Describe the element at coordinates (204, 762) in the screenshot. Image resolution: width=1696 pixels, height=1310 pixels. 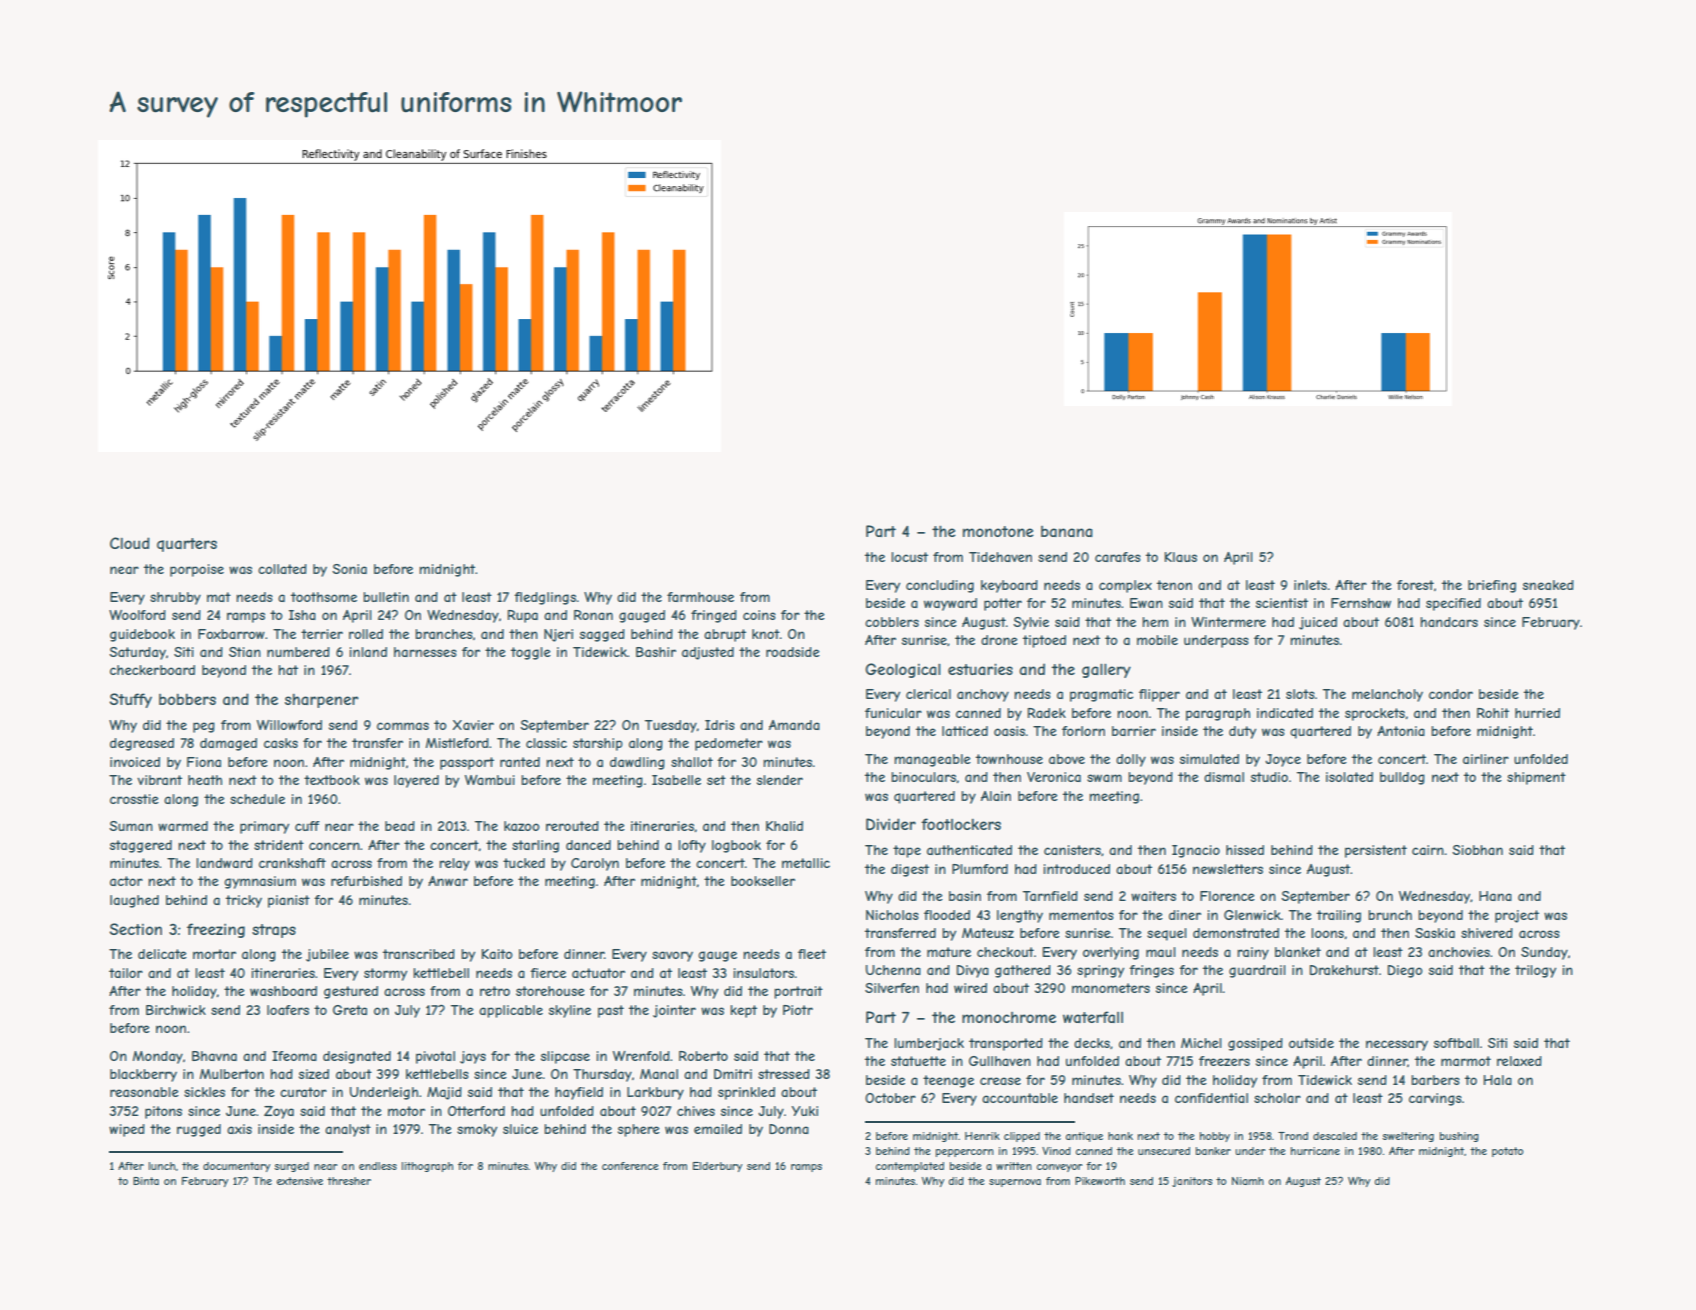
I see `Fiona` at that location.
